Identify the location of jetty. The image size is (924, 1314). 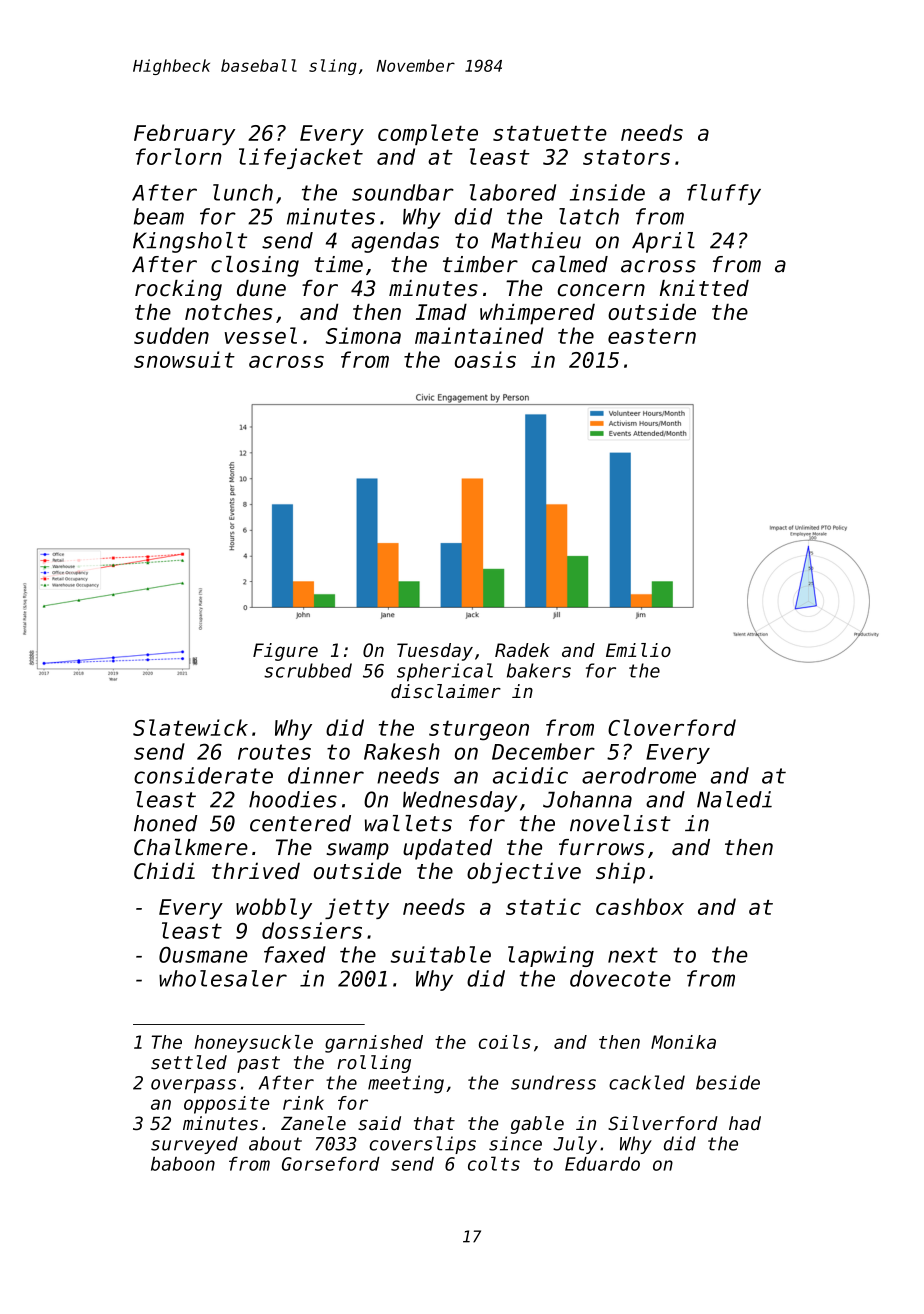
(357, 908).
